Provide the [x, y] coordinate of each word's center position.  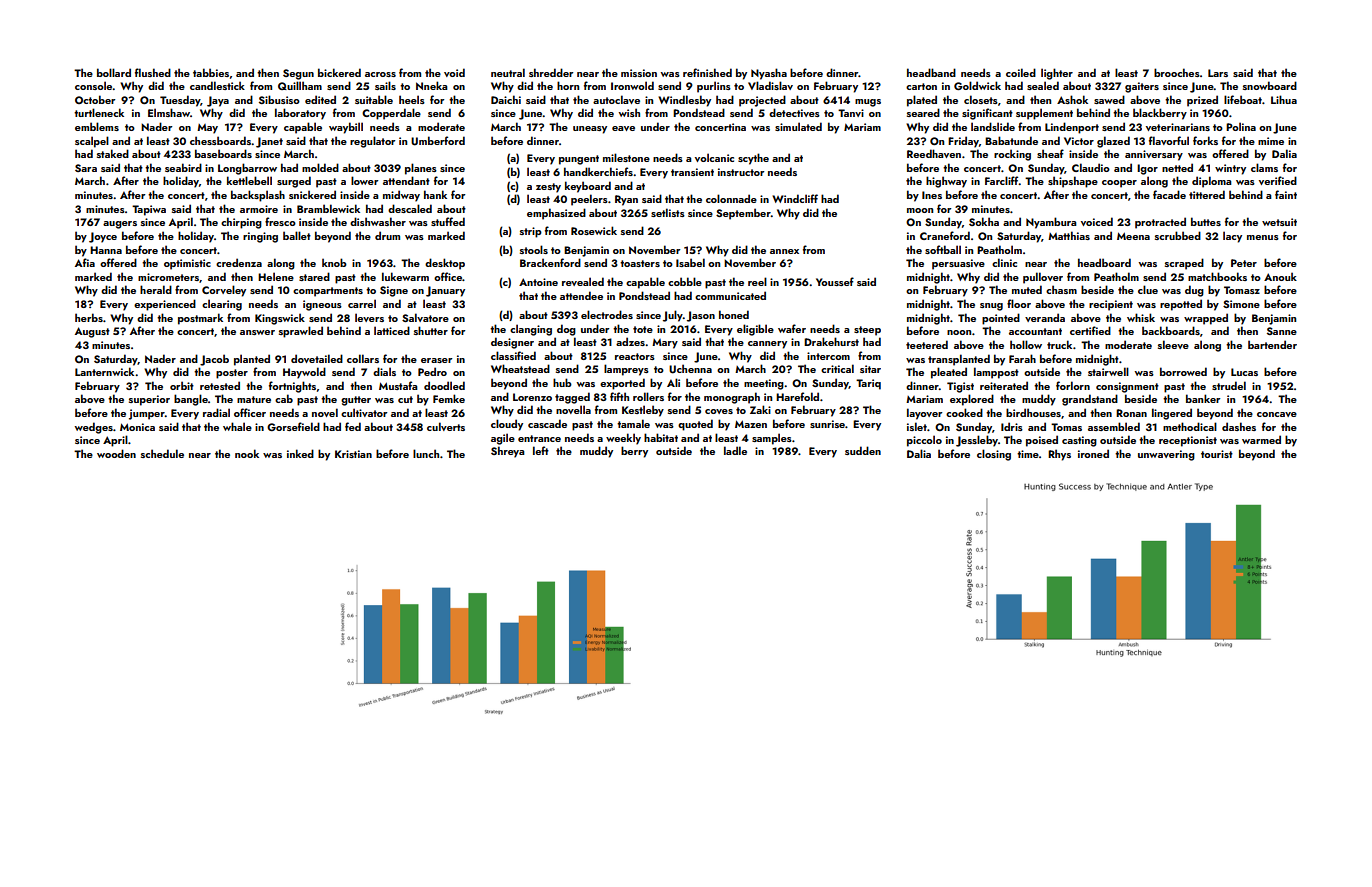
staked [113, 153]
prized [1202, 101]
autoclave [616, 99]
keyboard [588, 187]
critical [837, 368]
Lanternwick [104, 371]
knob [334, 262]
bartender [1272, 344]
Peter [1244, 263]
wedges [94, 428]
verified [1278, 180]
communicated [730, 295]
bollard [114, 72]
